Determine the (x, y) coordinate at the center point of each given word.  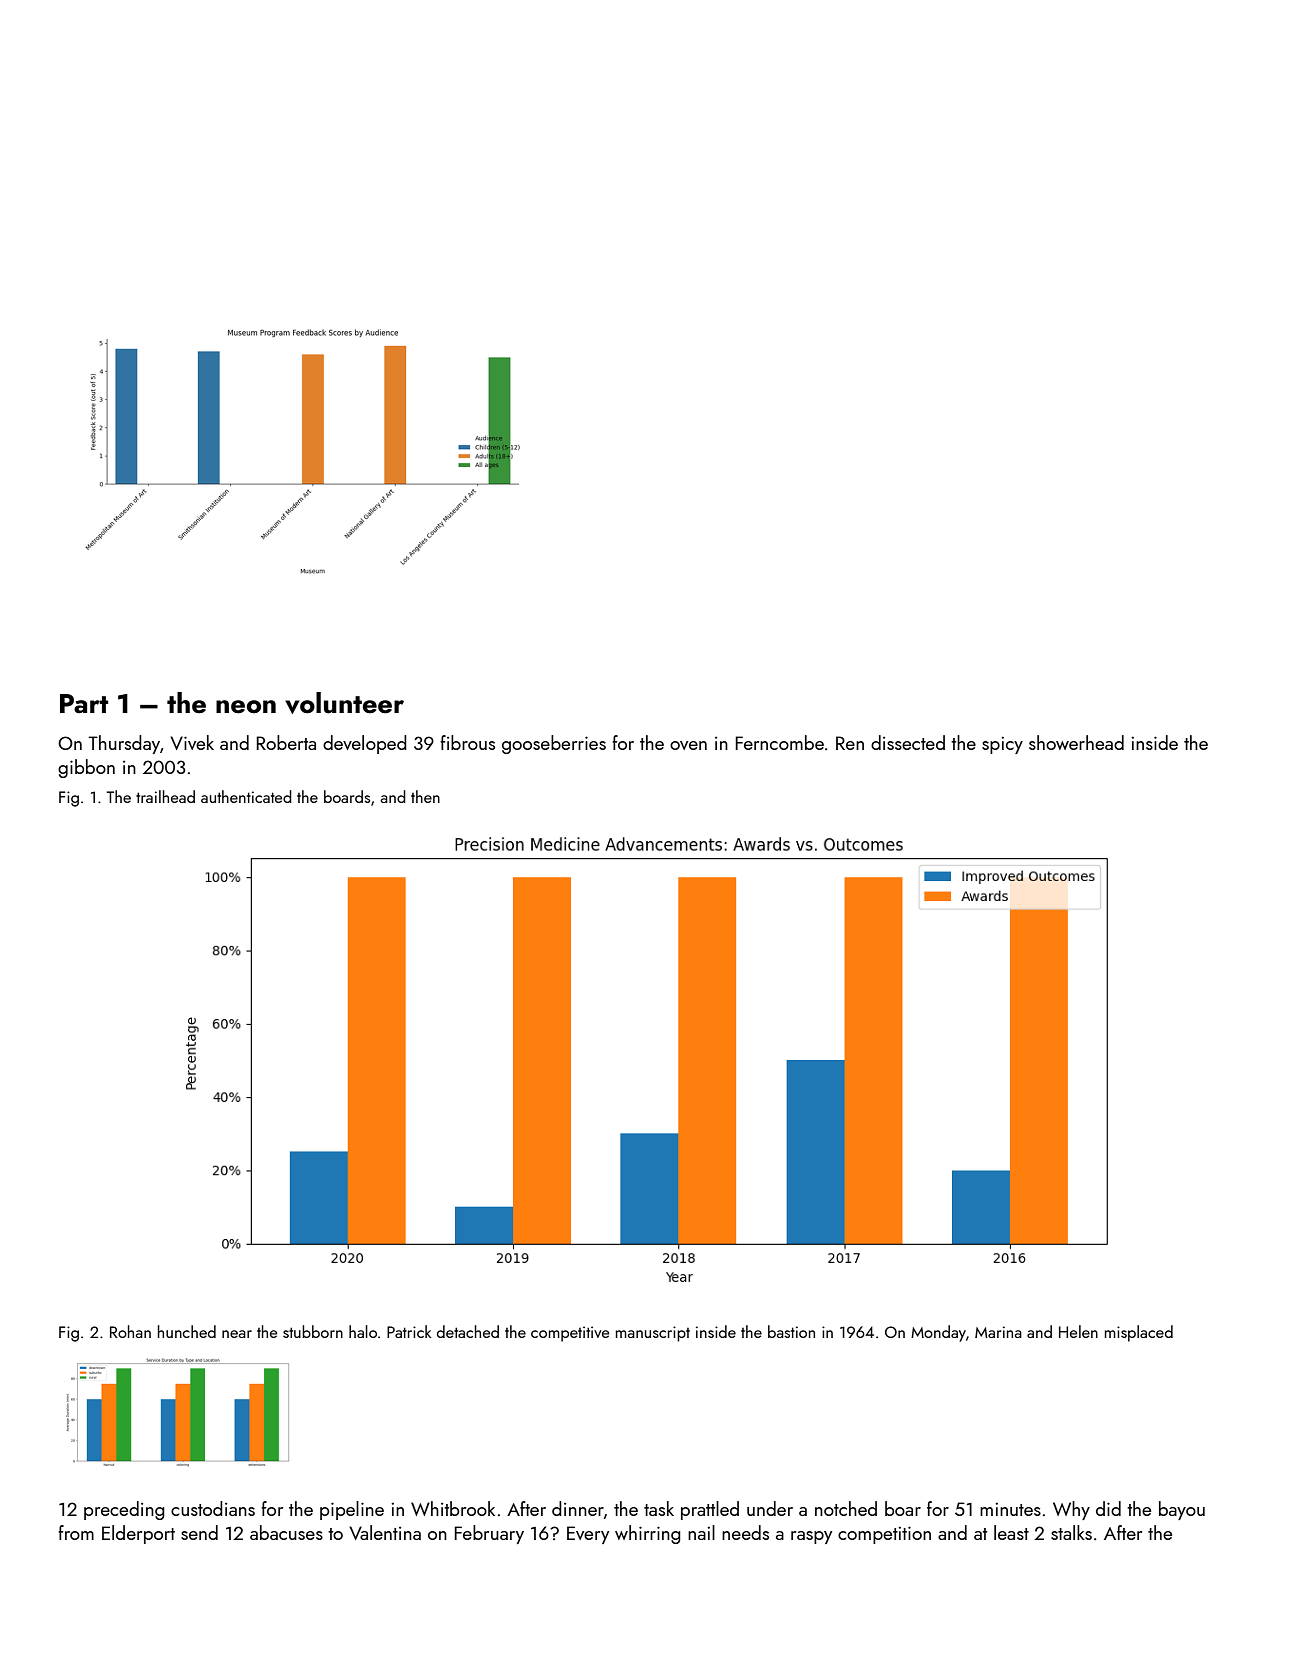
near (237, 1334)
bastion (791, 1331)
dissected (908, 742)
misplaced (1139, 1333)
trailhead (165, 796)
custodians (213, 1508)
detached (468, 1331)
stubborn (313, 1331)
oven (688, 745)
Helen (1078, 1331)
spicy (1002, 745)
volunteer (344, 703)
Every (588, 1535)
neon (246, 707)
